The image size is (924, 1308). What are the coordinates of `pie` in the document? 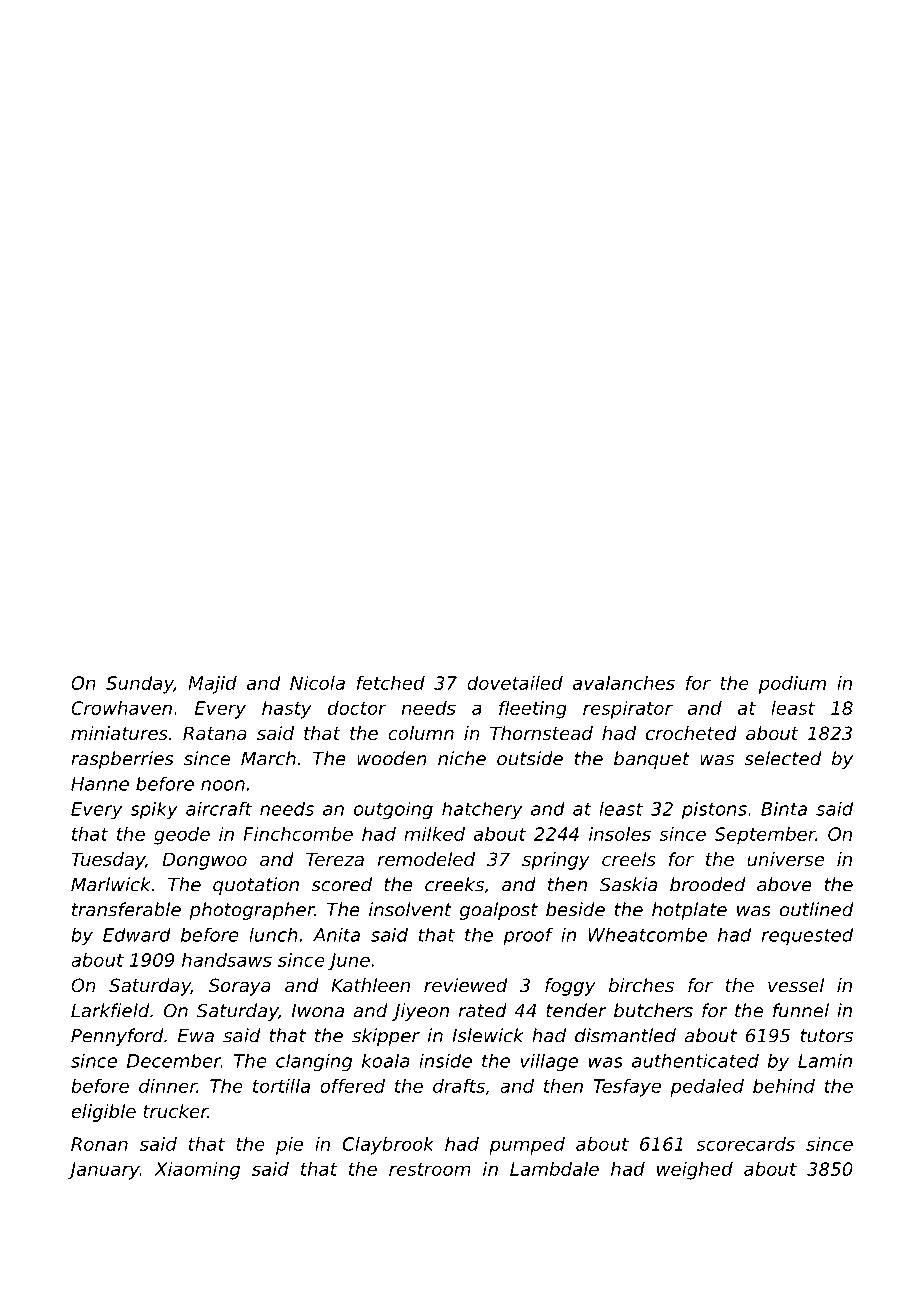 It's located at (289, 1146).
